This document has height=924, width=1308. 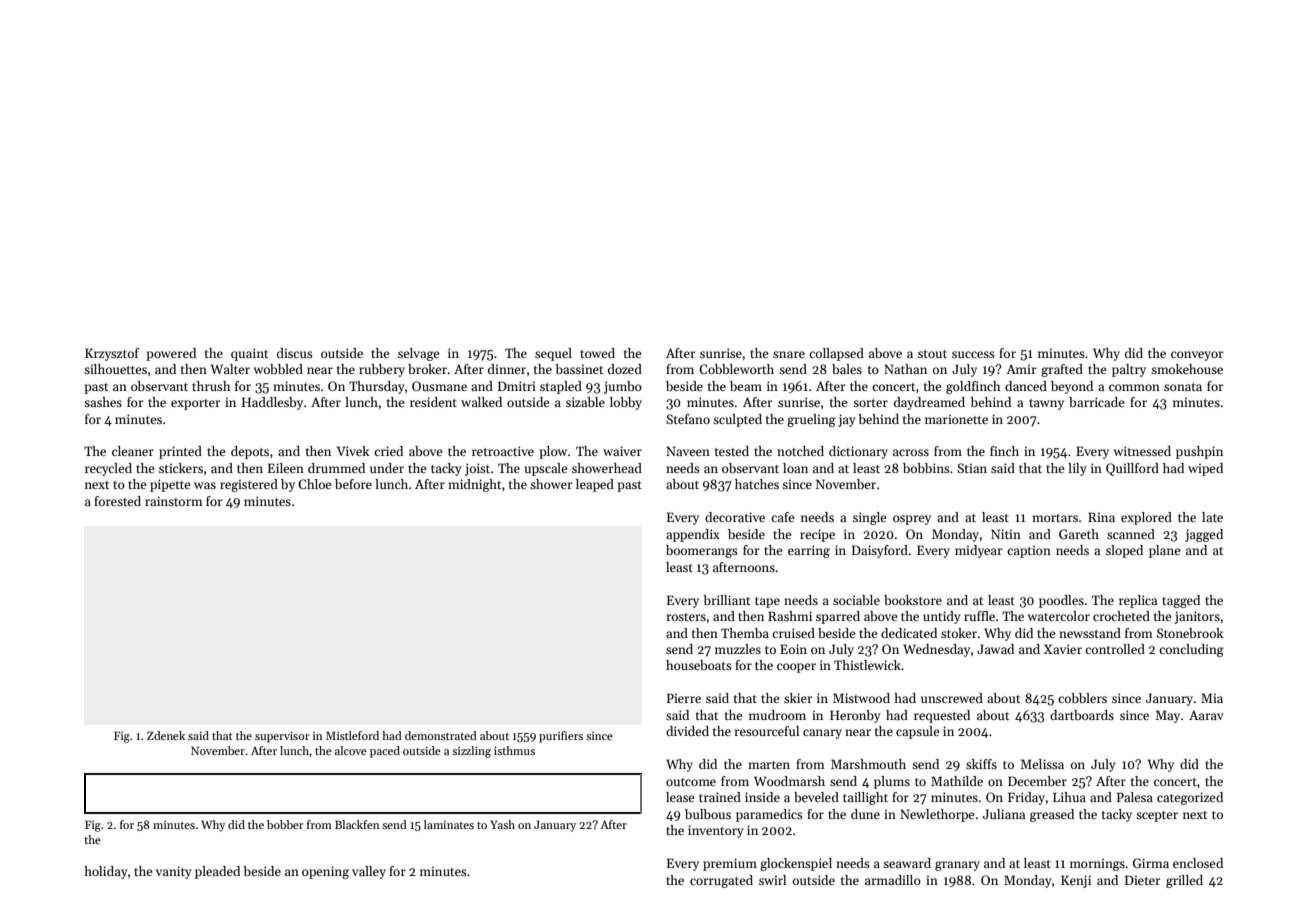 What do you see at coordinates (295, 353) in the document?
I see `discus` at bounding box center [295, 353].
